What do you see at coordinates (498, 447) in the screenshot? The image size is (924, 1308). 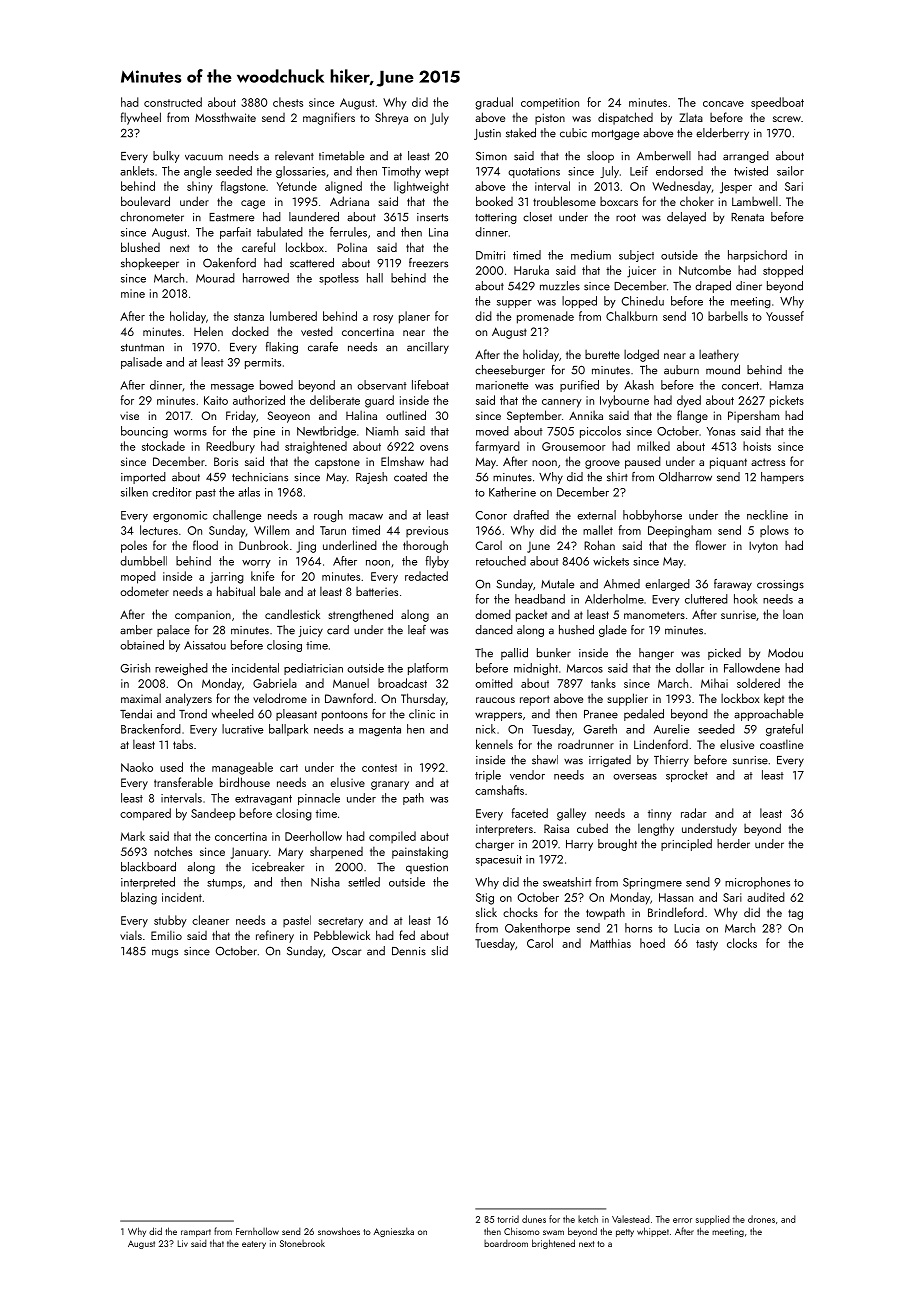 I see `farmyard` at bounding box center [498, 447].
